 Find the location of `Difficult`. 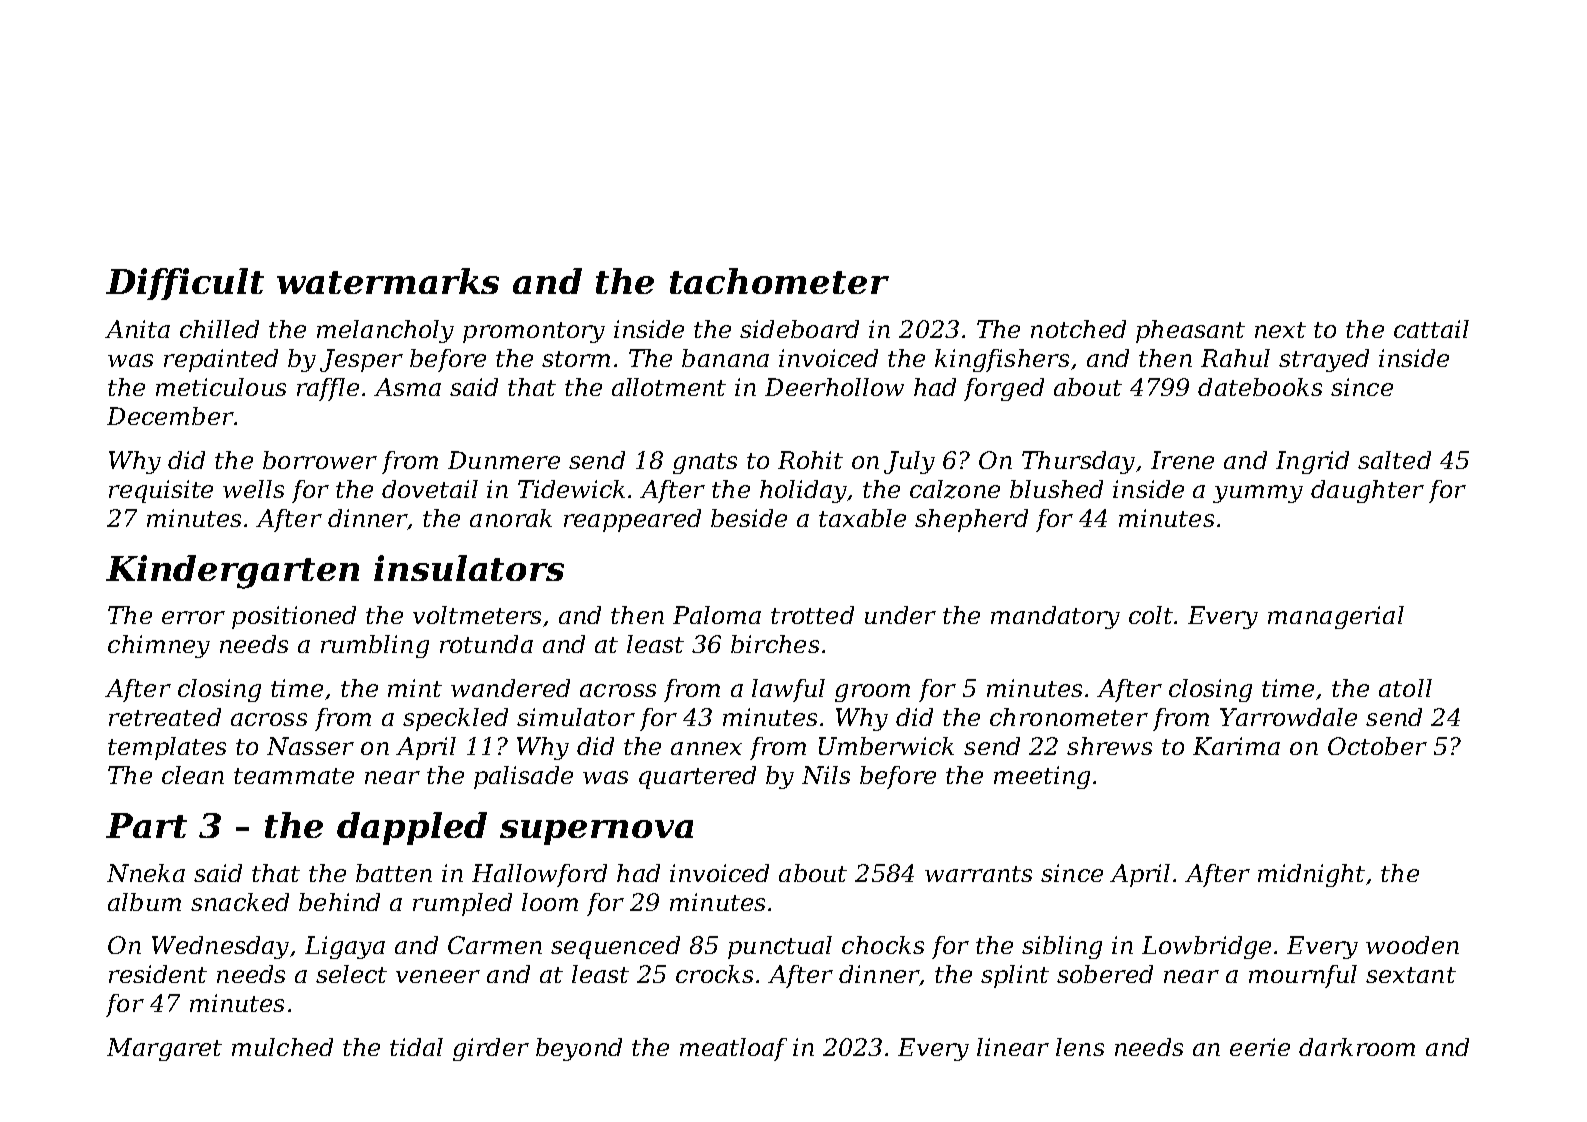

Difficult is located at coordinates (185, 284).
